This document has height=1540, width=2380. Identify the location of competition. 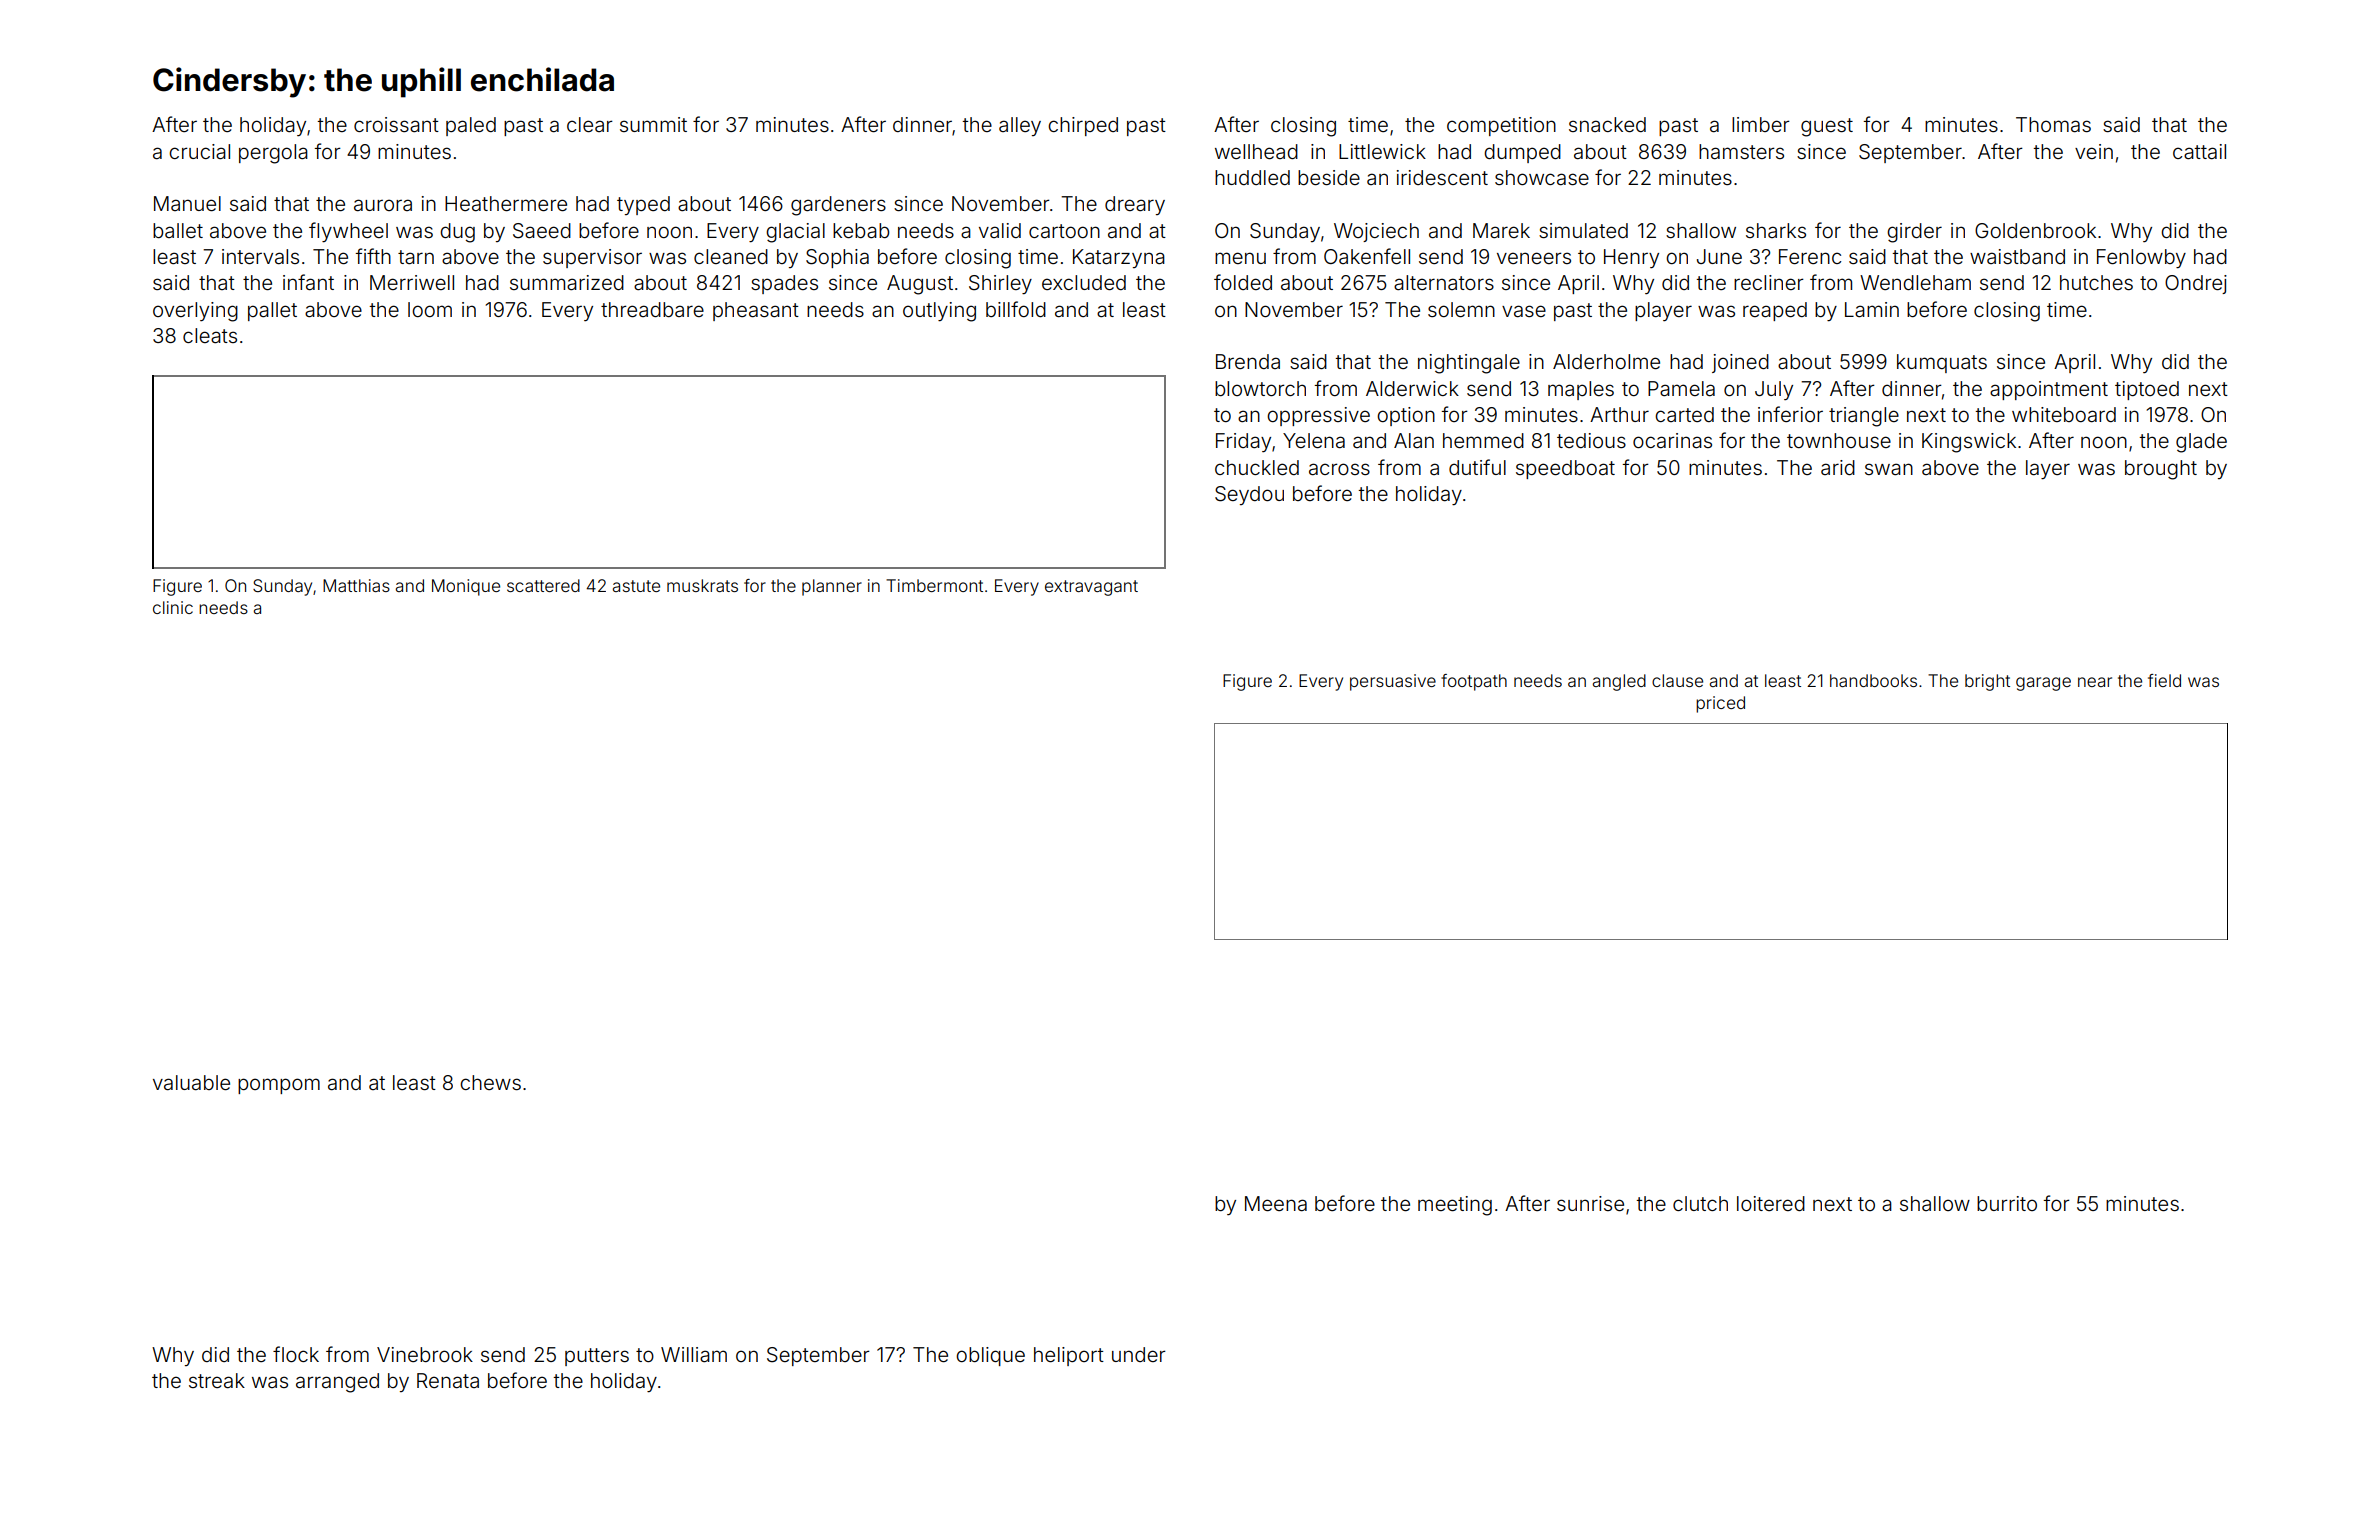
(1501, 126).
